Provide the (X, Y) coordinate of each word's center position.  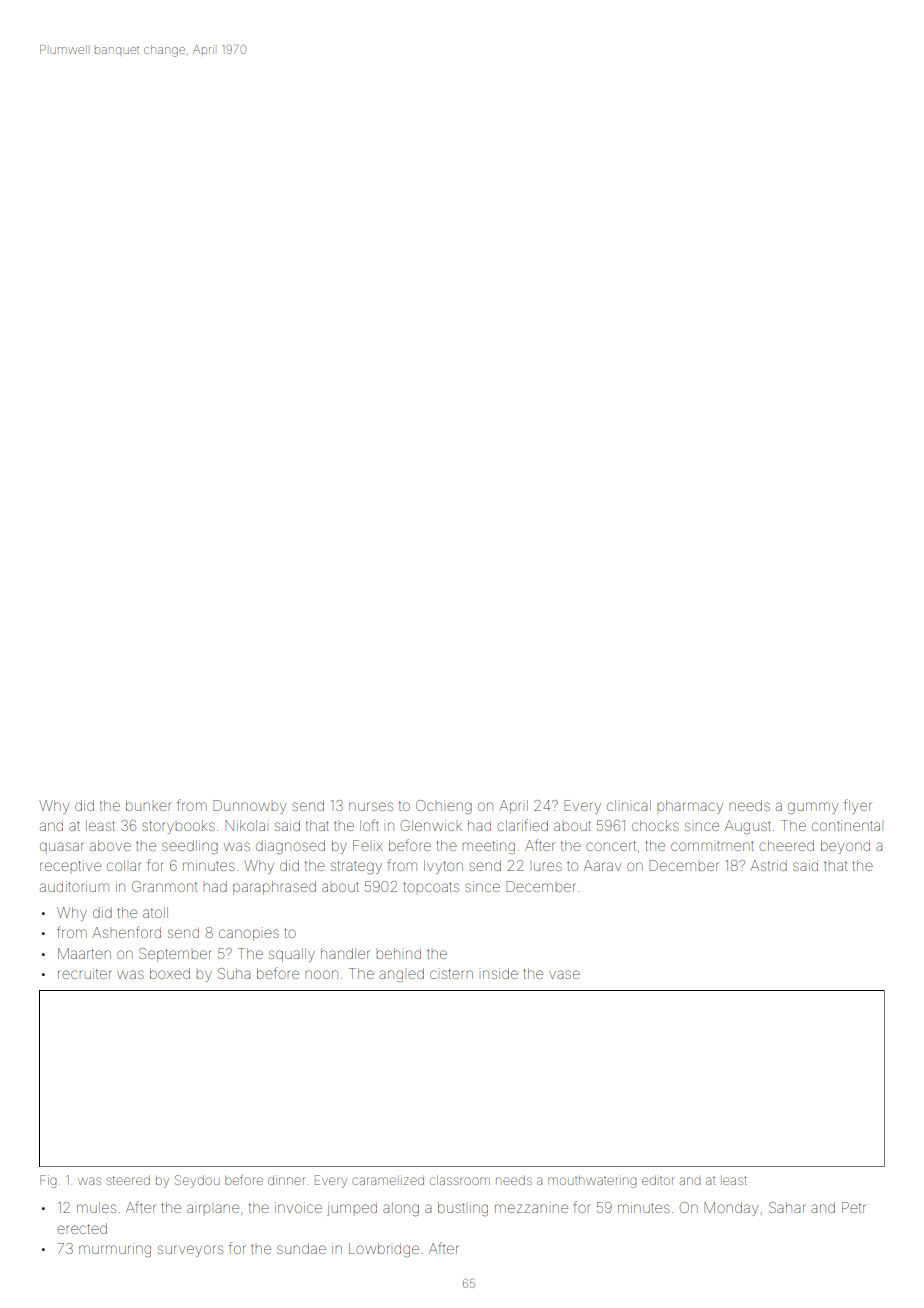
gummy (813, 808)
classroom (460, 1180)
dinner (286, 1180)
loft (369, 825)
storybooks (178, 827)
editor (657, 1180)
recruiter (85, 973)
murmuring (115, 1250)
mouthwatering (592, 1181)
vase (564, 974)
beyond (845, 847)
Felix (368, 845)
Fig (48, 1181)
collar (124, 865)
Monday (731, 1209)
